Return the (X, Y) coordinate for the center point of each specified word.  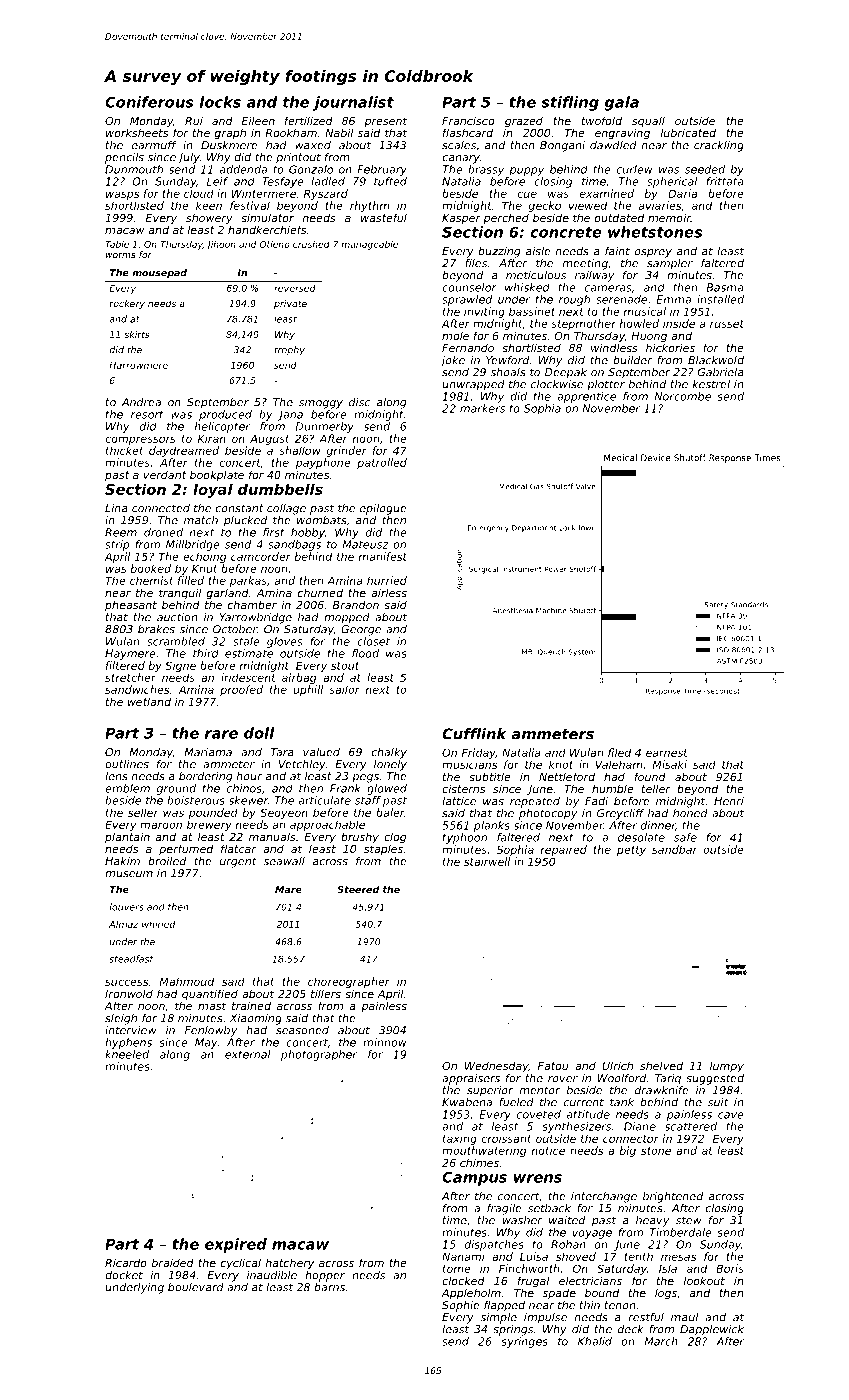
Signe (180, 666)
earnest (667, 753)
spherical (672, 182)
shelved (661, 1065)
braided (173, 1262)
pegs (365, 778)
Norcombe (682, 396)
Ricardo (126, 1262)
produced (225, 415)
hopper (325, 1276)
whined (158, 924)
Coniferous (149, 102)
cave (731, 1115)
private (290, 304)
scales (459, 145)
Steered (358, 889)
